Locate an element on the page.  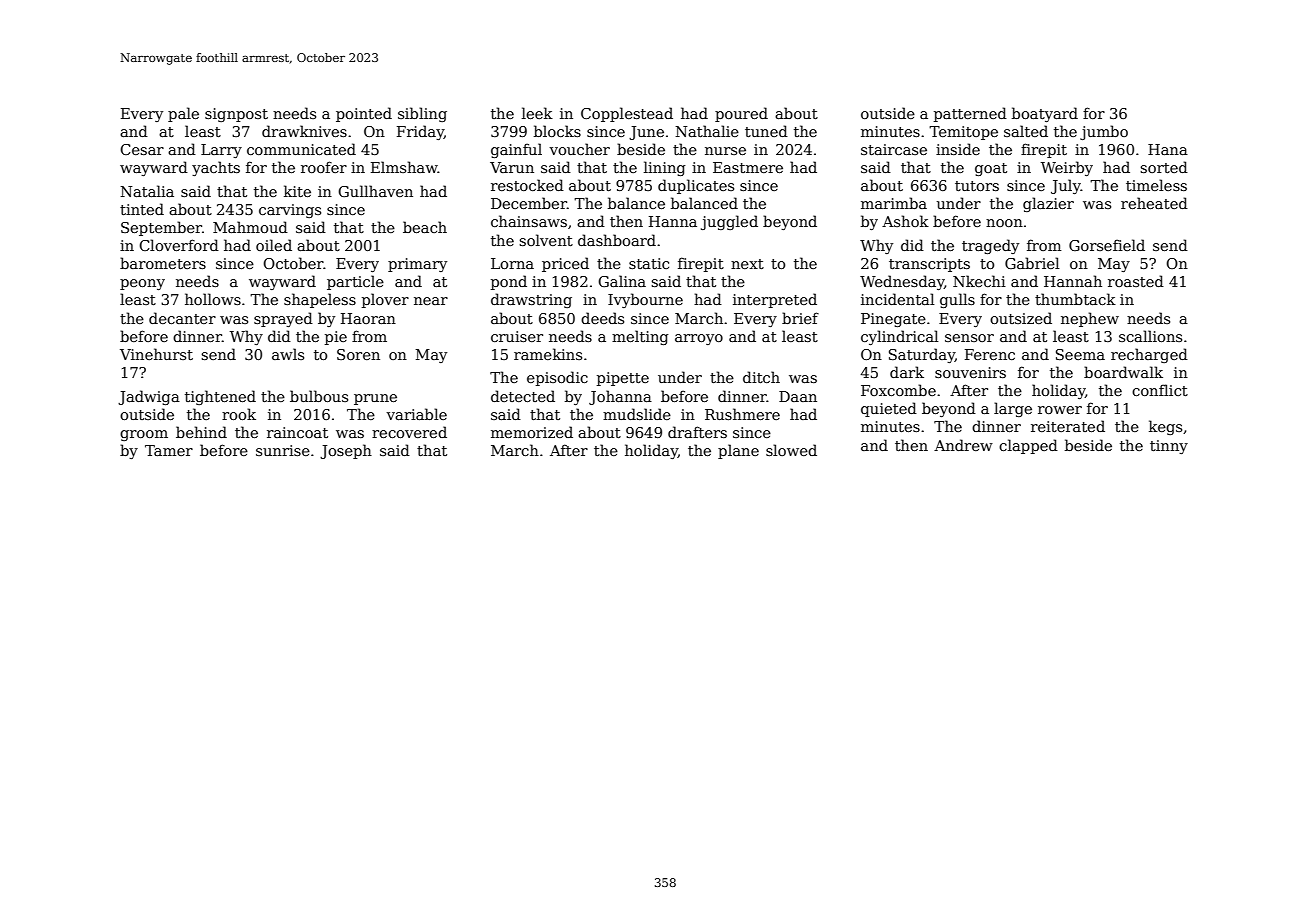
sunrise is located at coordinates (283, 450).
